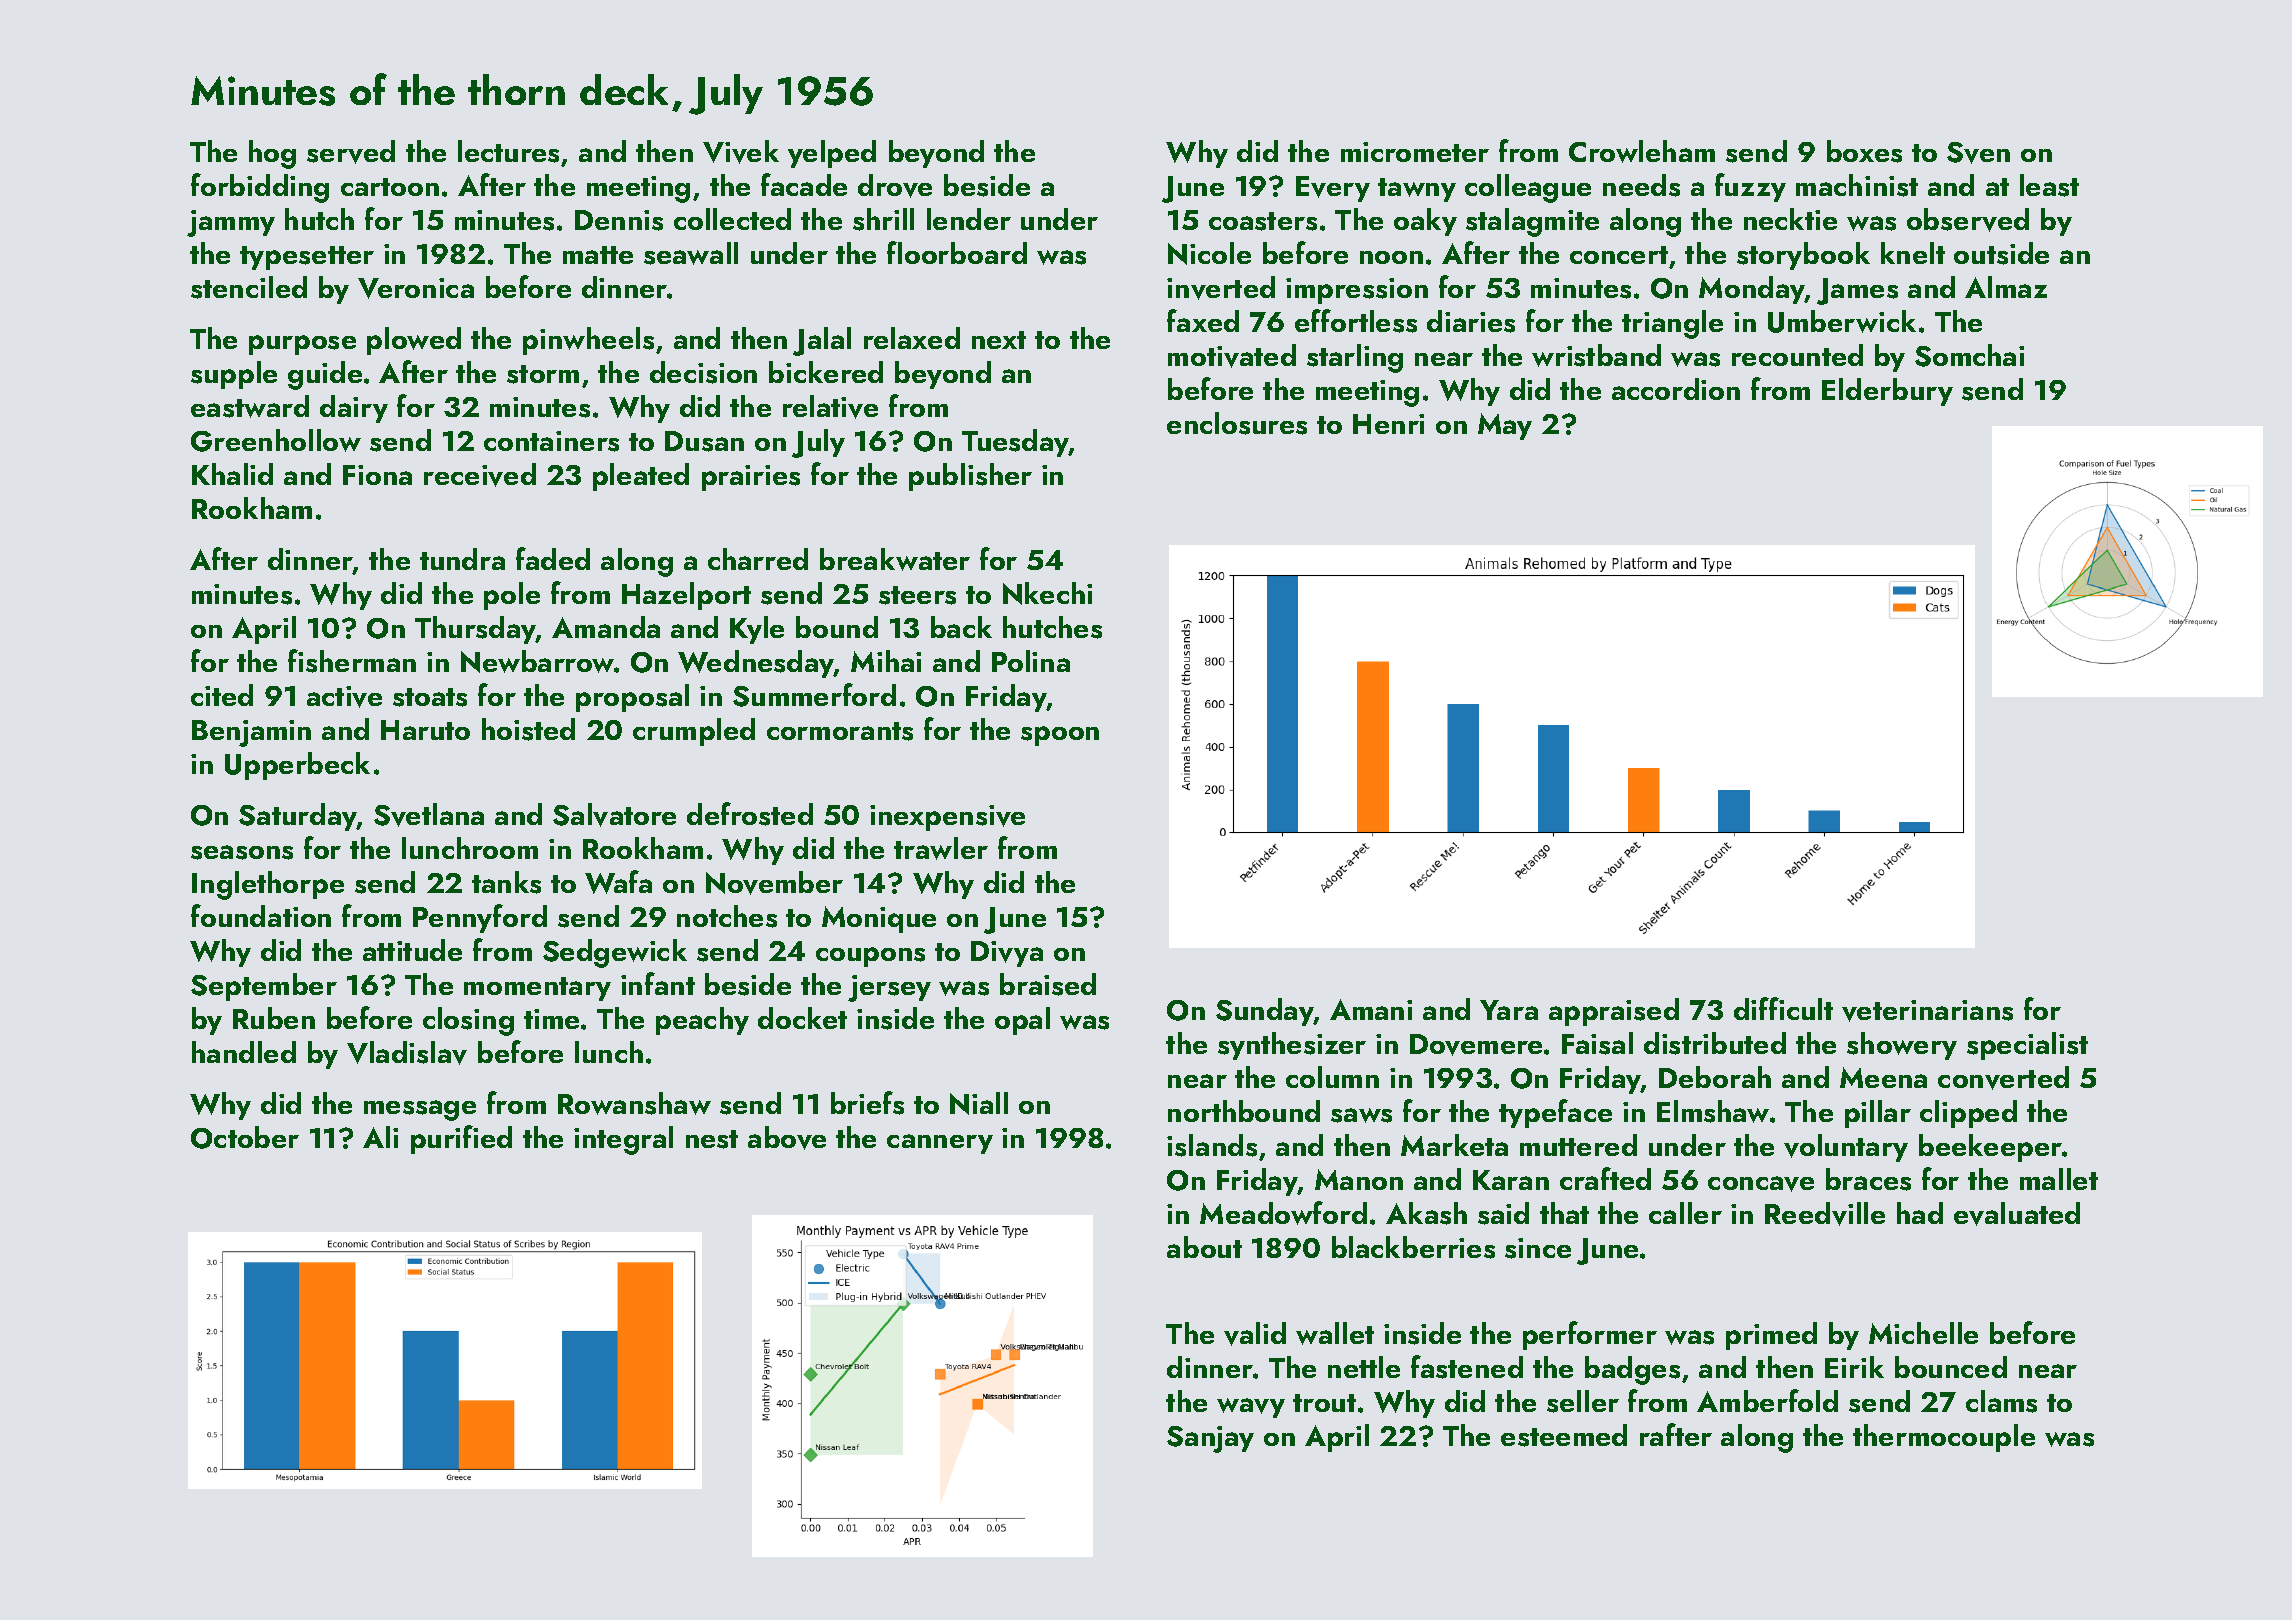 The image size is (2292, 1620). I want to click on publisher, so click(970, 477).
